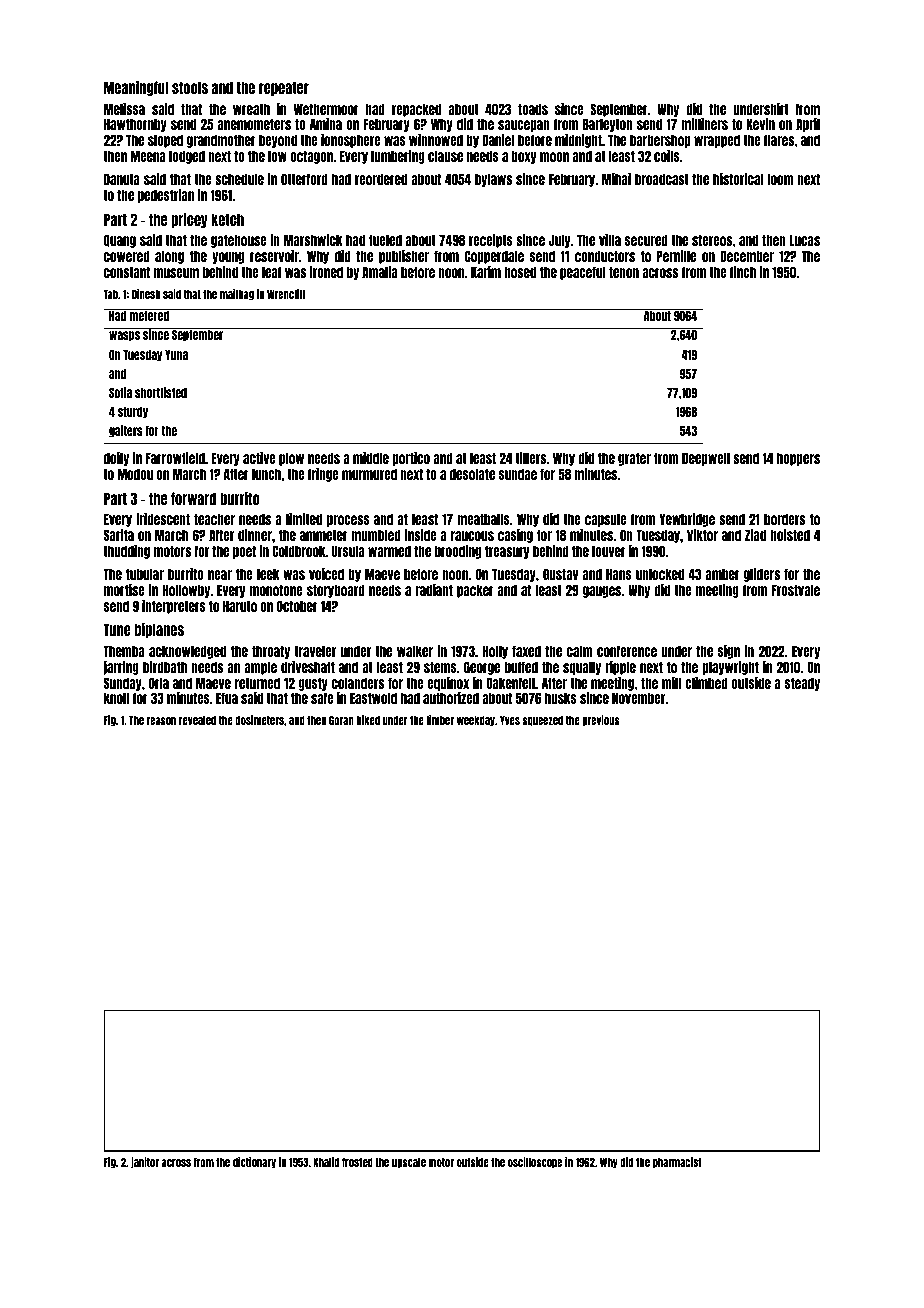 This image has width=924, height=1308. What do you see at coordinates (416, 110) in the image?
I see `repacked` at bounding box center [416, 110].
